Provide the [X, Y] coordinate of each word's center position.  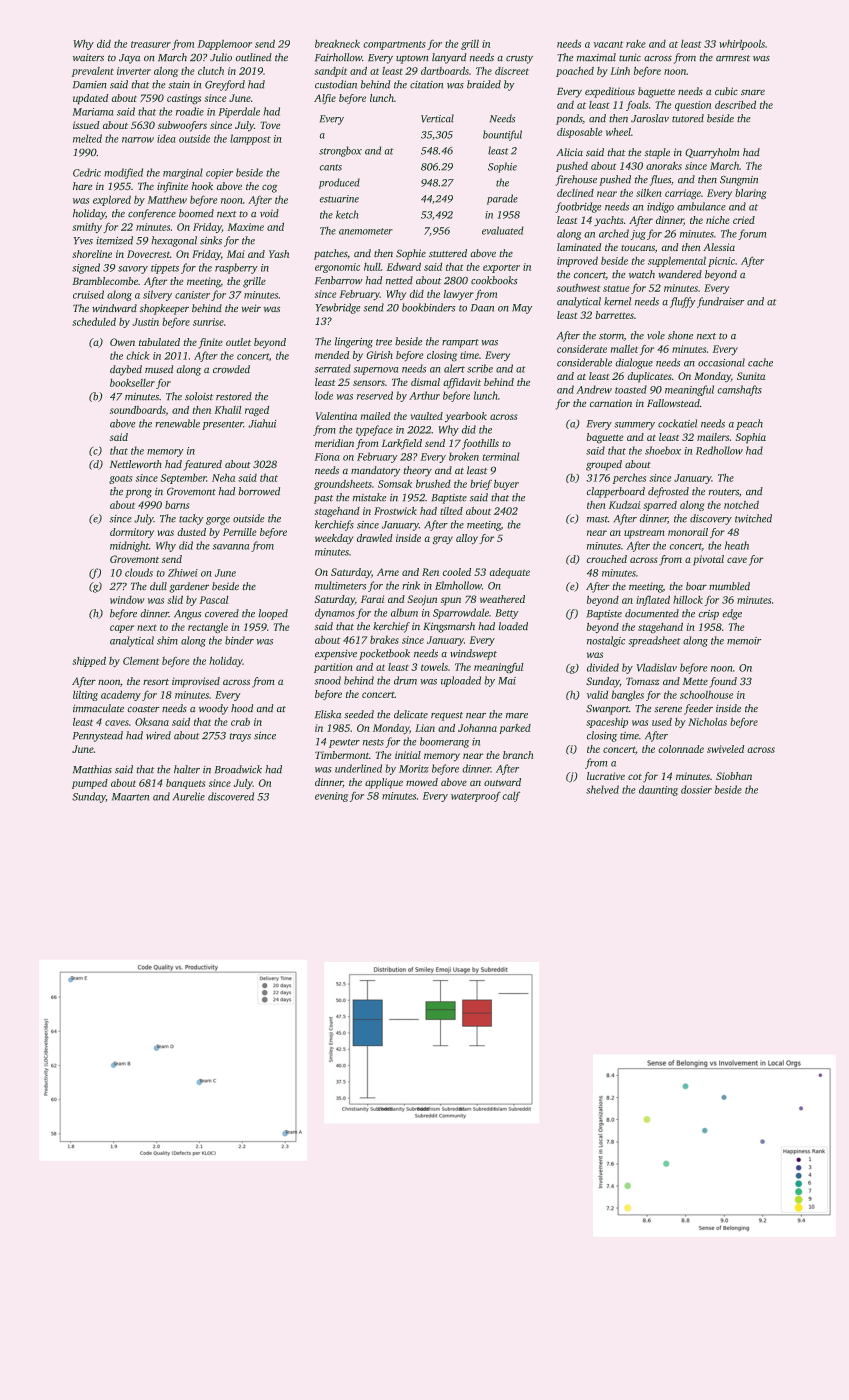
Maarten [130, 797]
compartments [394, 45]
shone [680, 335]
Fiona [327, 457]
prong [138, 493]
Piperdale [239, 112]
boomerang [444, 742]
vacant [608, 44]
